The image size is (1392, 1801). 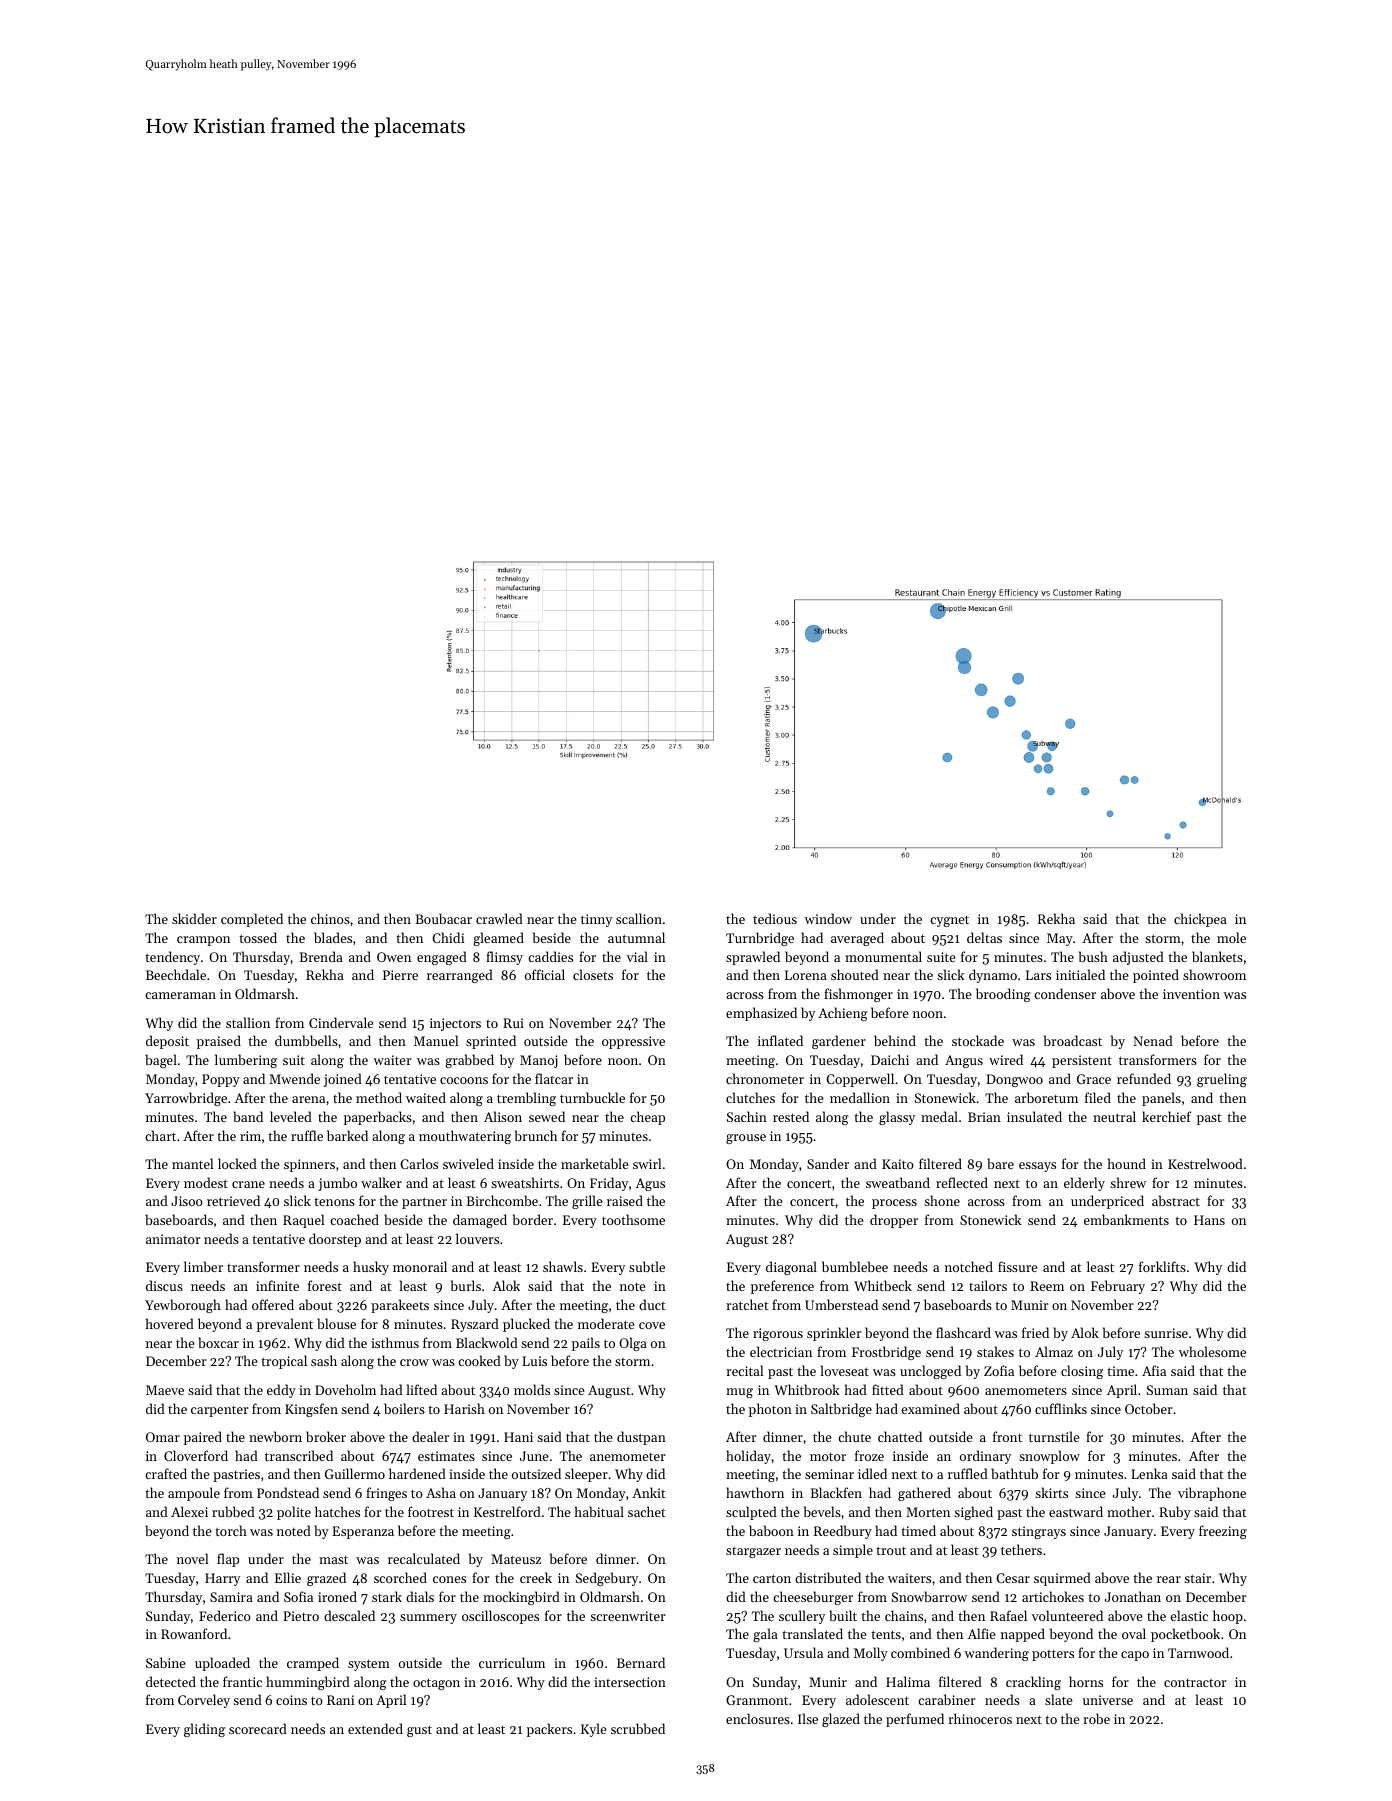 What do you see at coordinates (627, 1616) in the page?
I see `screenwriter` at bounding box center [627, 1616].
